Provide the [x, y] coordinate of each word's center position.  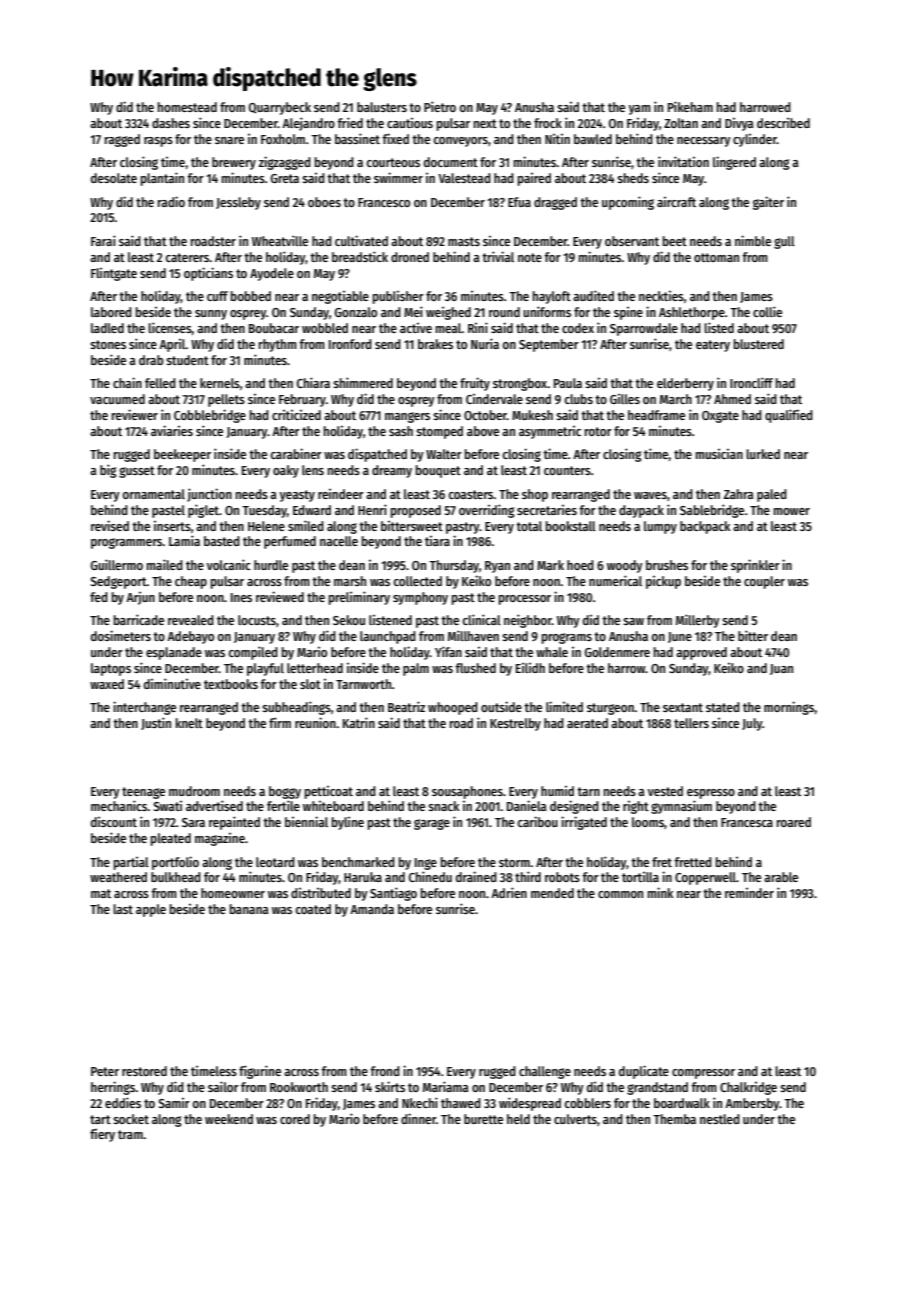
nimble [753, 240]
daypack [641, 511]
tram [130, 1134]
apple [151, 910]
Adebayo [190, 637]
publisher [398, 297]
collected [417, 581]
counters [567, 470]
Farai [103, 240]
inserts [172, 526]
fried [350, 122]
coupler [764, 582]
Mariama [446, 1086]
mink [661, 892]
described [783, 123]
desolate [114, 178]
